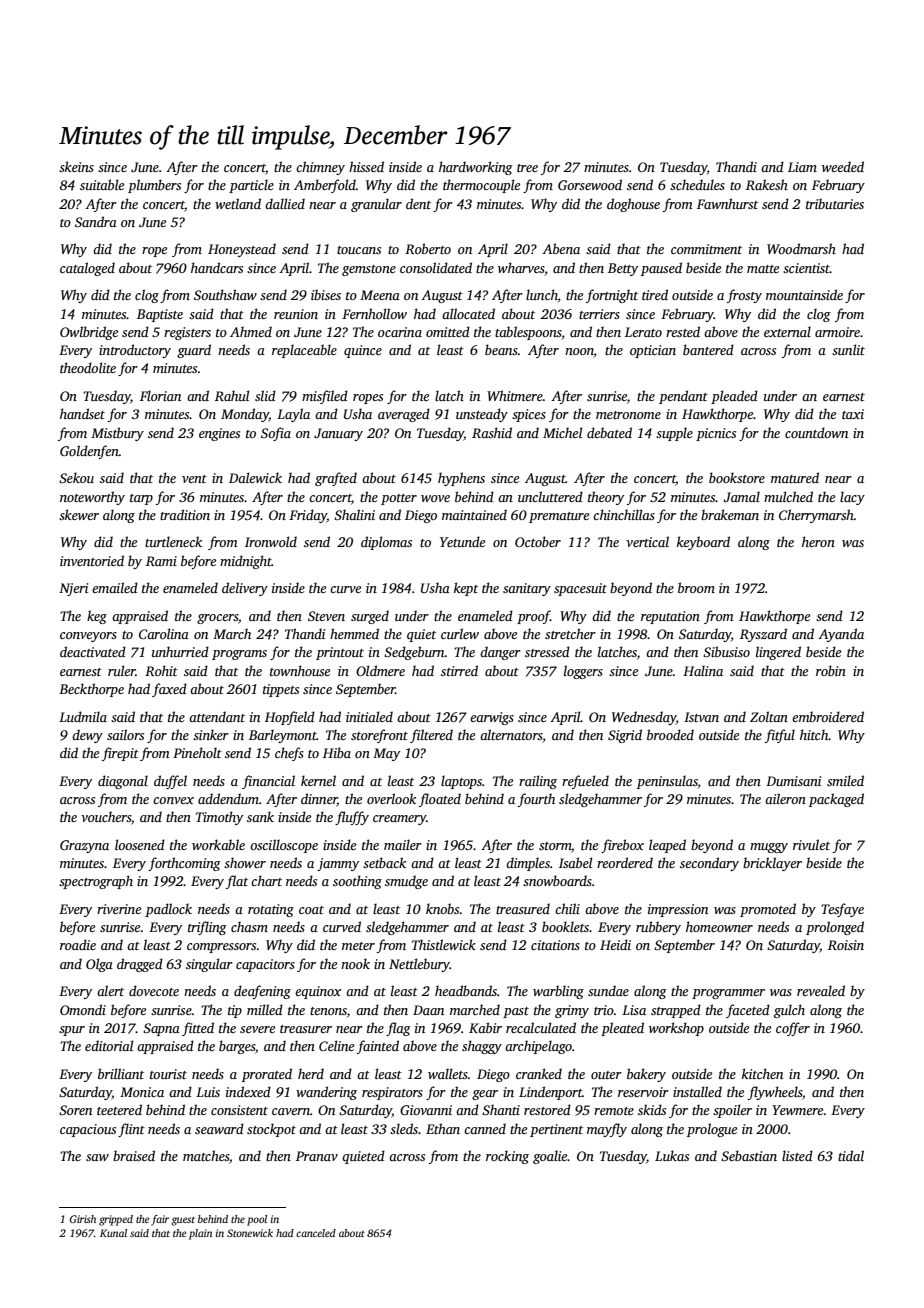 This page has width=924, height=1308. I want to click on hardworking, so click(476, 168).
